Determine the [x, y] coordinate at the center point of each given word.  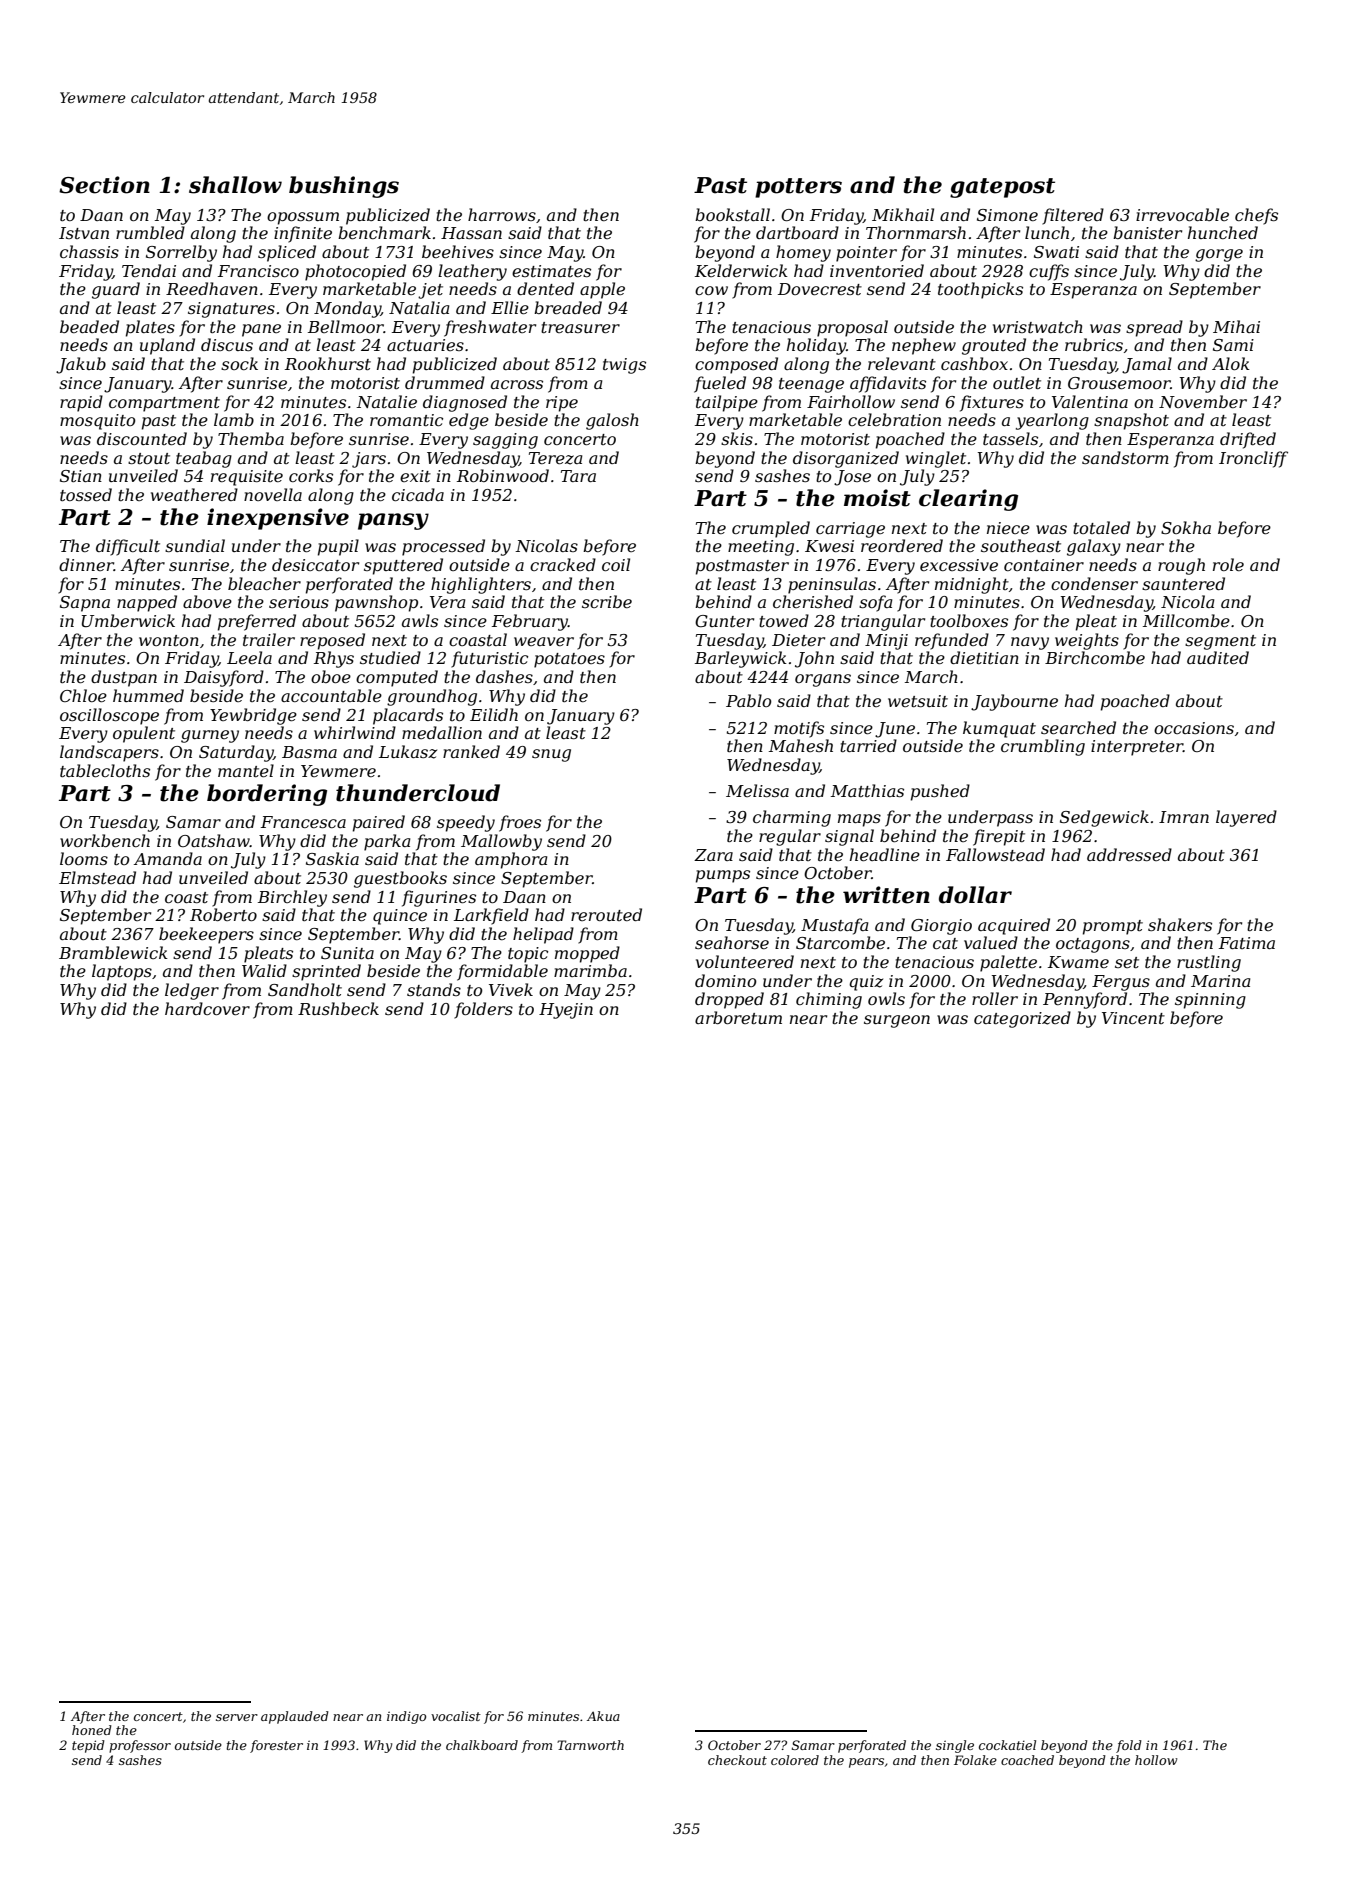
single [955, 1746]
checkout [737, 1760]
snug [551, 755]
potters [798, 188]
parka [387, 842]
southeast [1021, 545]
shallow [235, 185]
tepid [88, 1746]
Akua [603, 1716]
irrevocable [1182, 214]
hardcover [207, 1008]
